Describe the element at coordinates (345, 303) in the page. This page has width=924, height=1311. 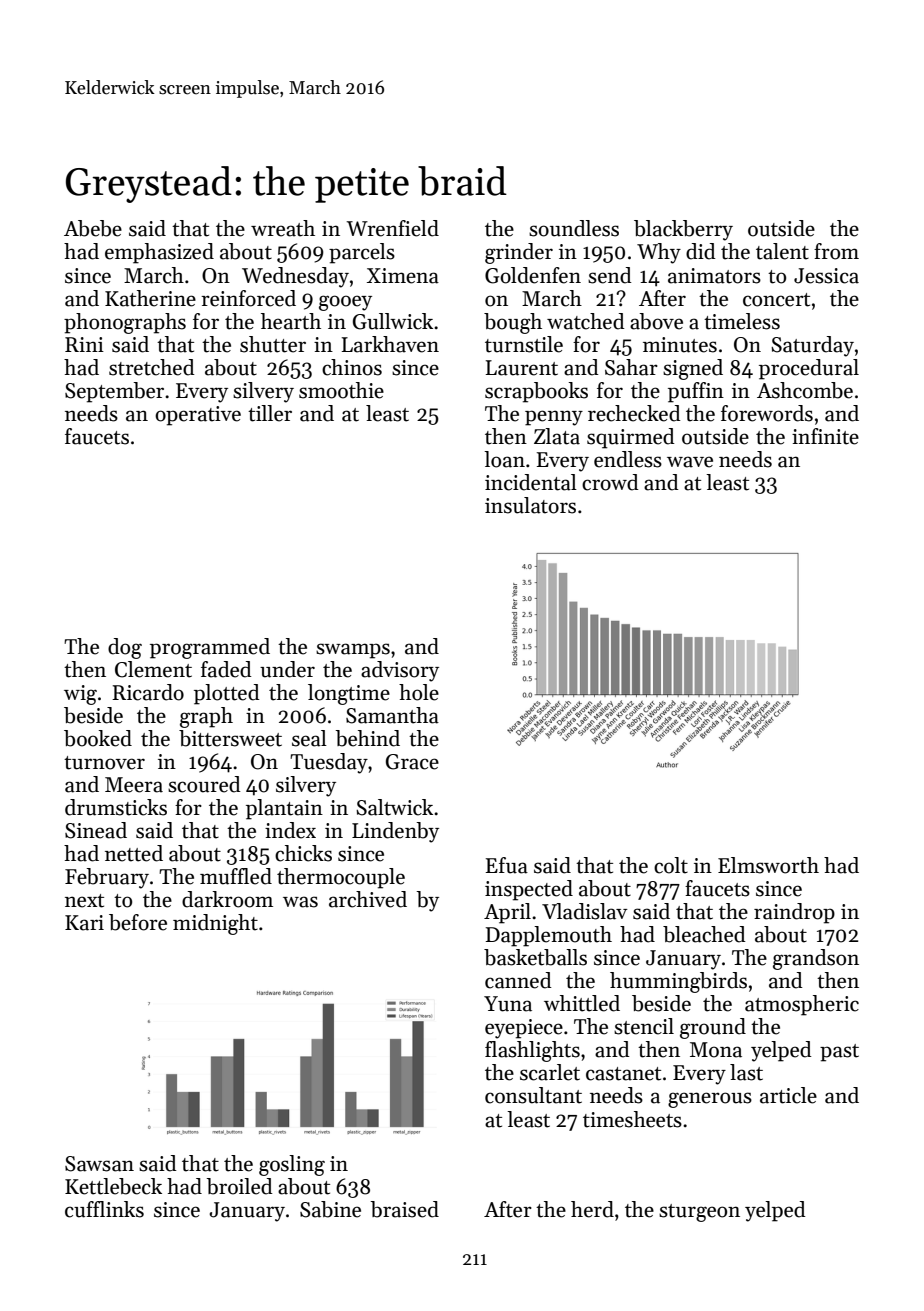
I see `gooey` at that location.
